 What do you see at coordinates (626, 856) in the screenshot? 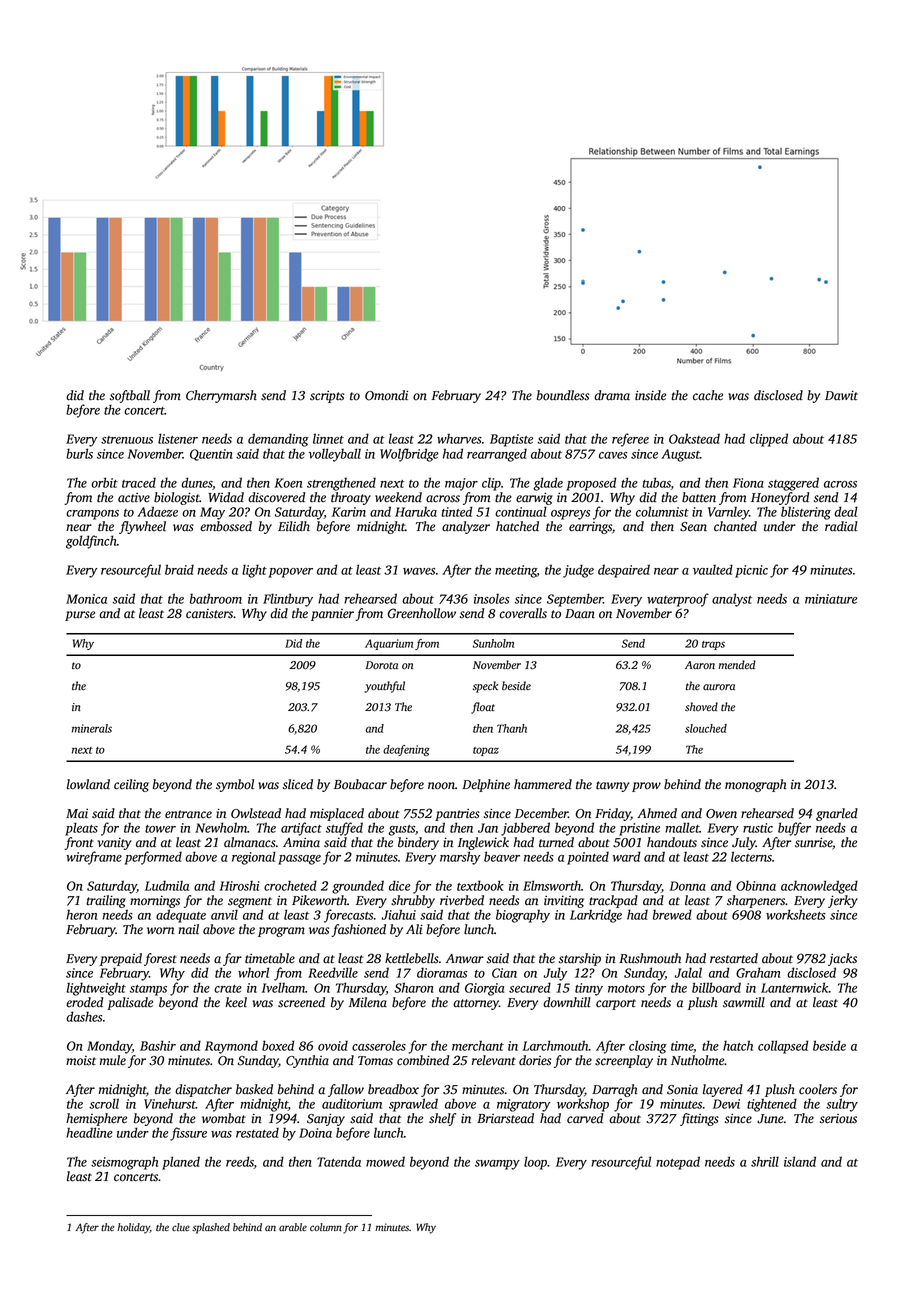
I see `ward` at bounding box center [626, 856].
